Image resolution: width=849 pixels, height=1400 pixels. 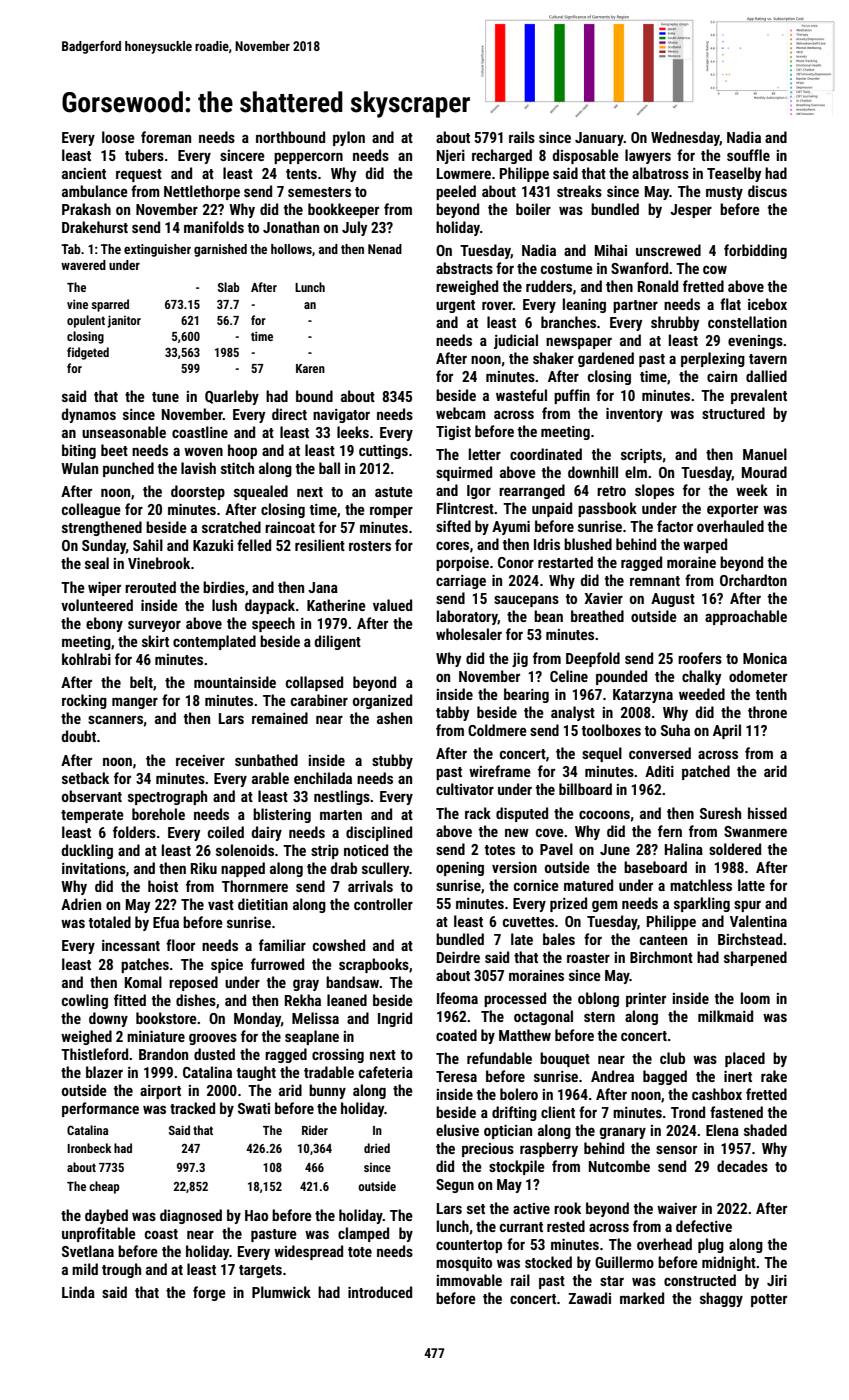 What do you see at coordinates (166, 137) in the screenshot?
I see `foreman` at bounding box center [166, 137].
